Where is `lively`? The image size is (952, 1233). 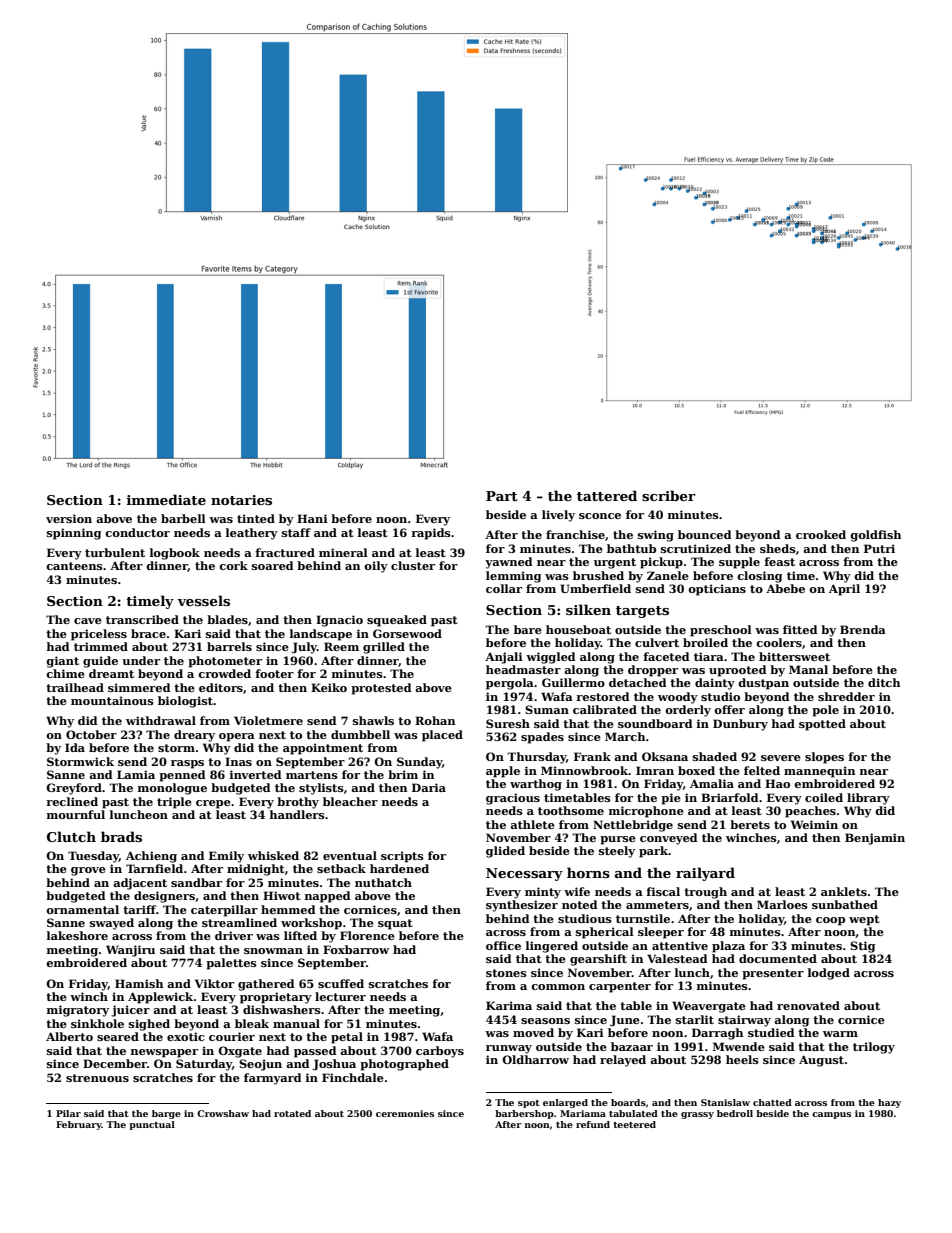
lively is located at coordinates (558, 516).
